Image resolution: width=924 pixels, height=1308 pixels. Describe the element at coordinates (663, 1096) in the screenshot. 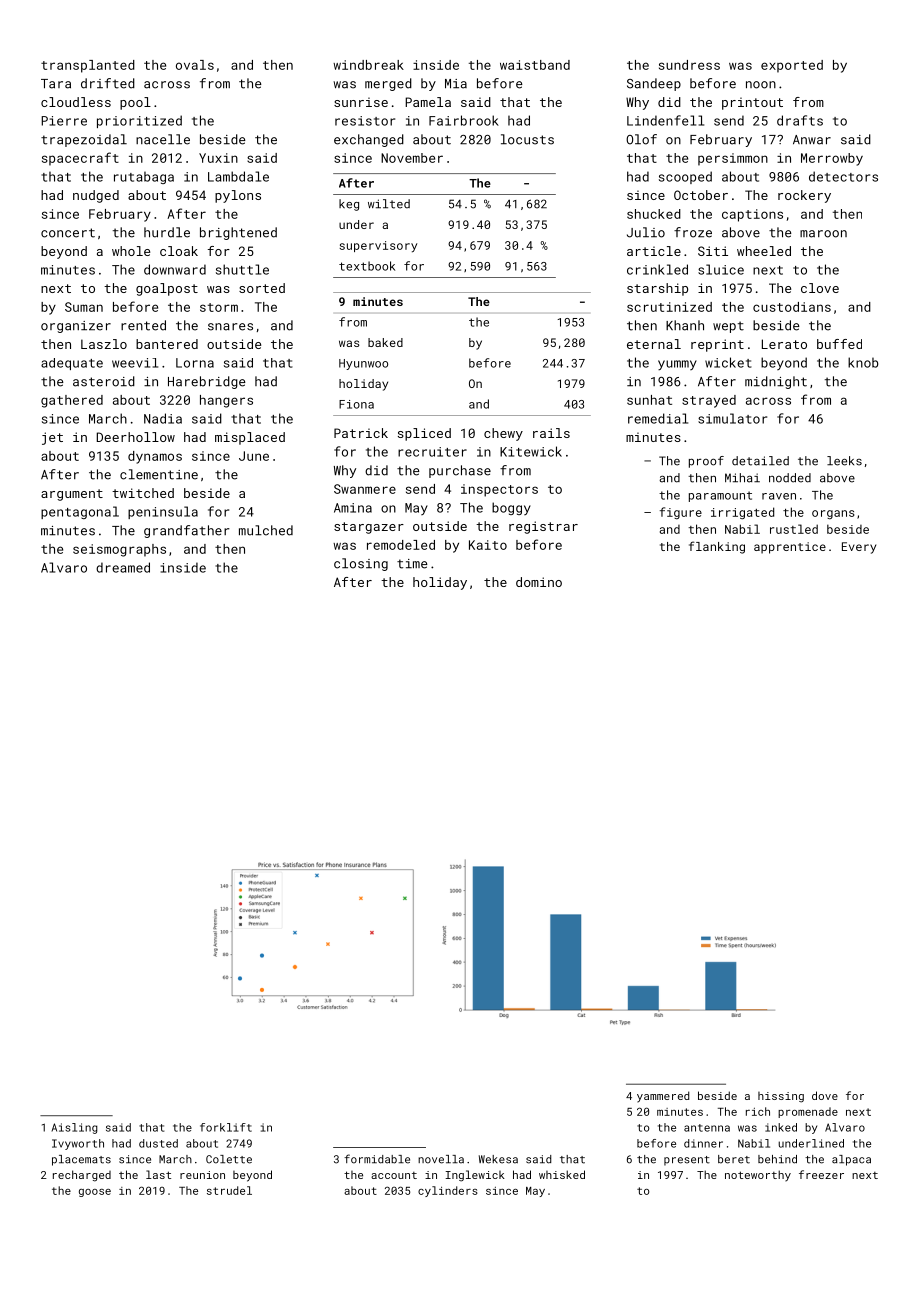

I see `yammered` at that location.
